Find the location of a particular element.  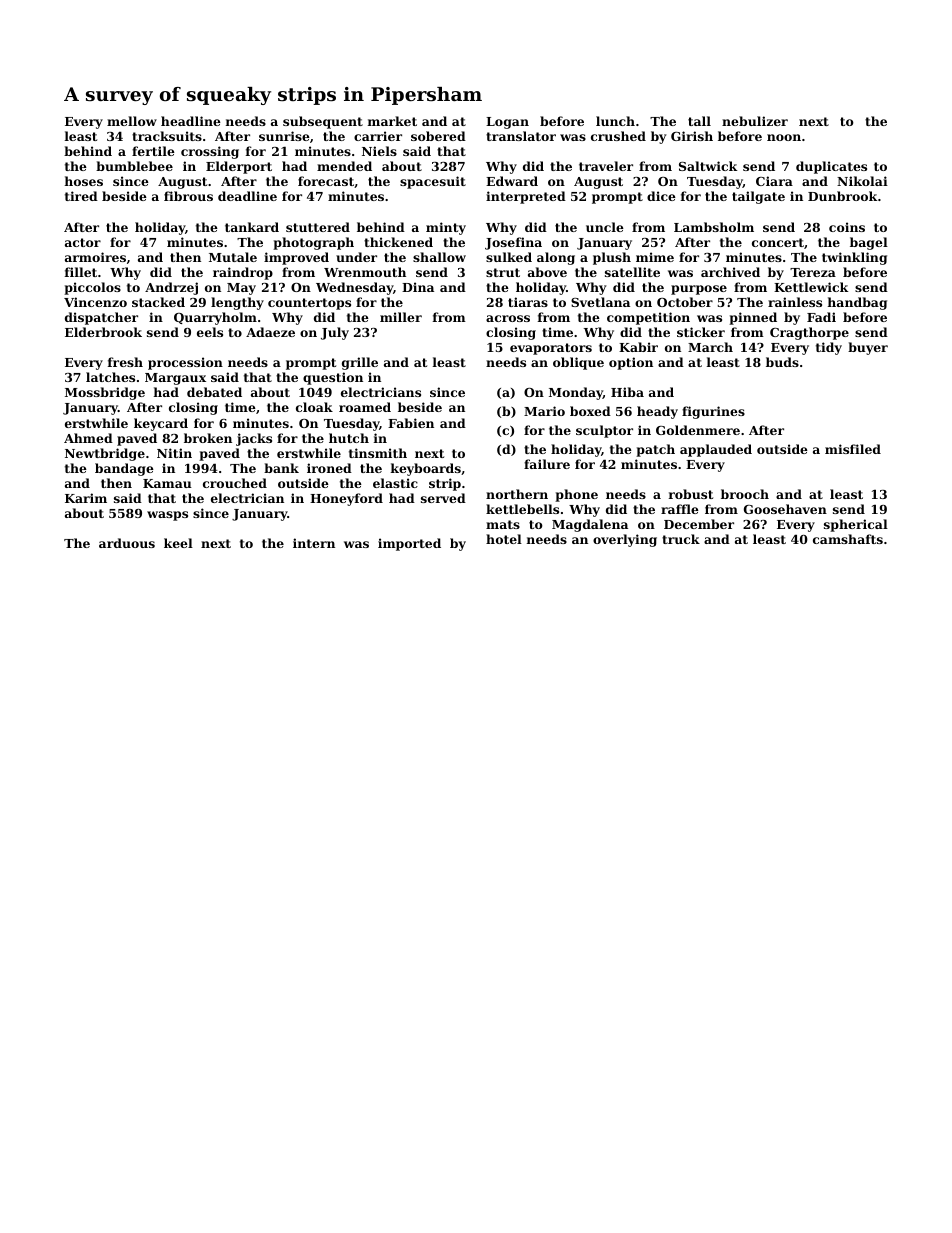

figurines is located at coordinates (713, 412).
